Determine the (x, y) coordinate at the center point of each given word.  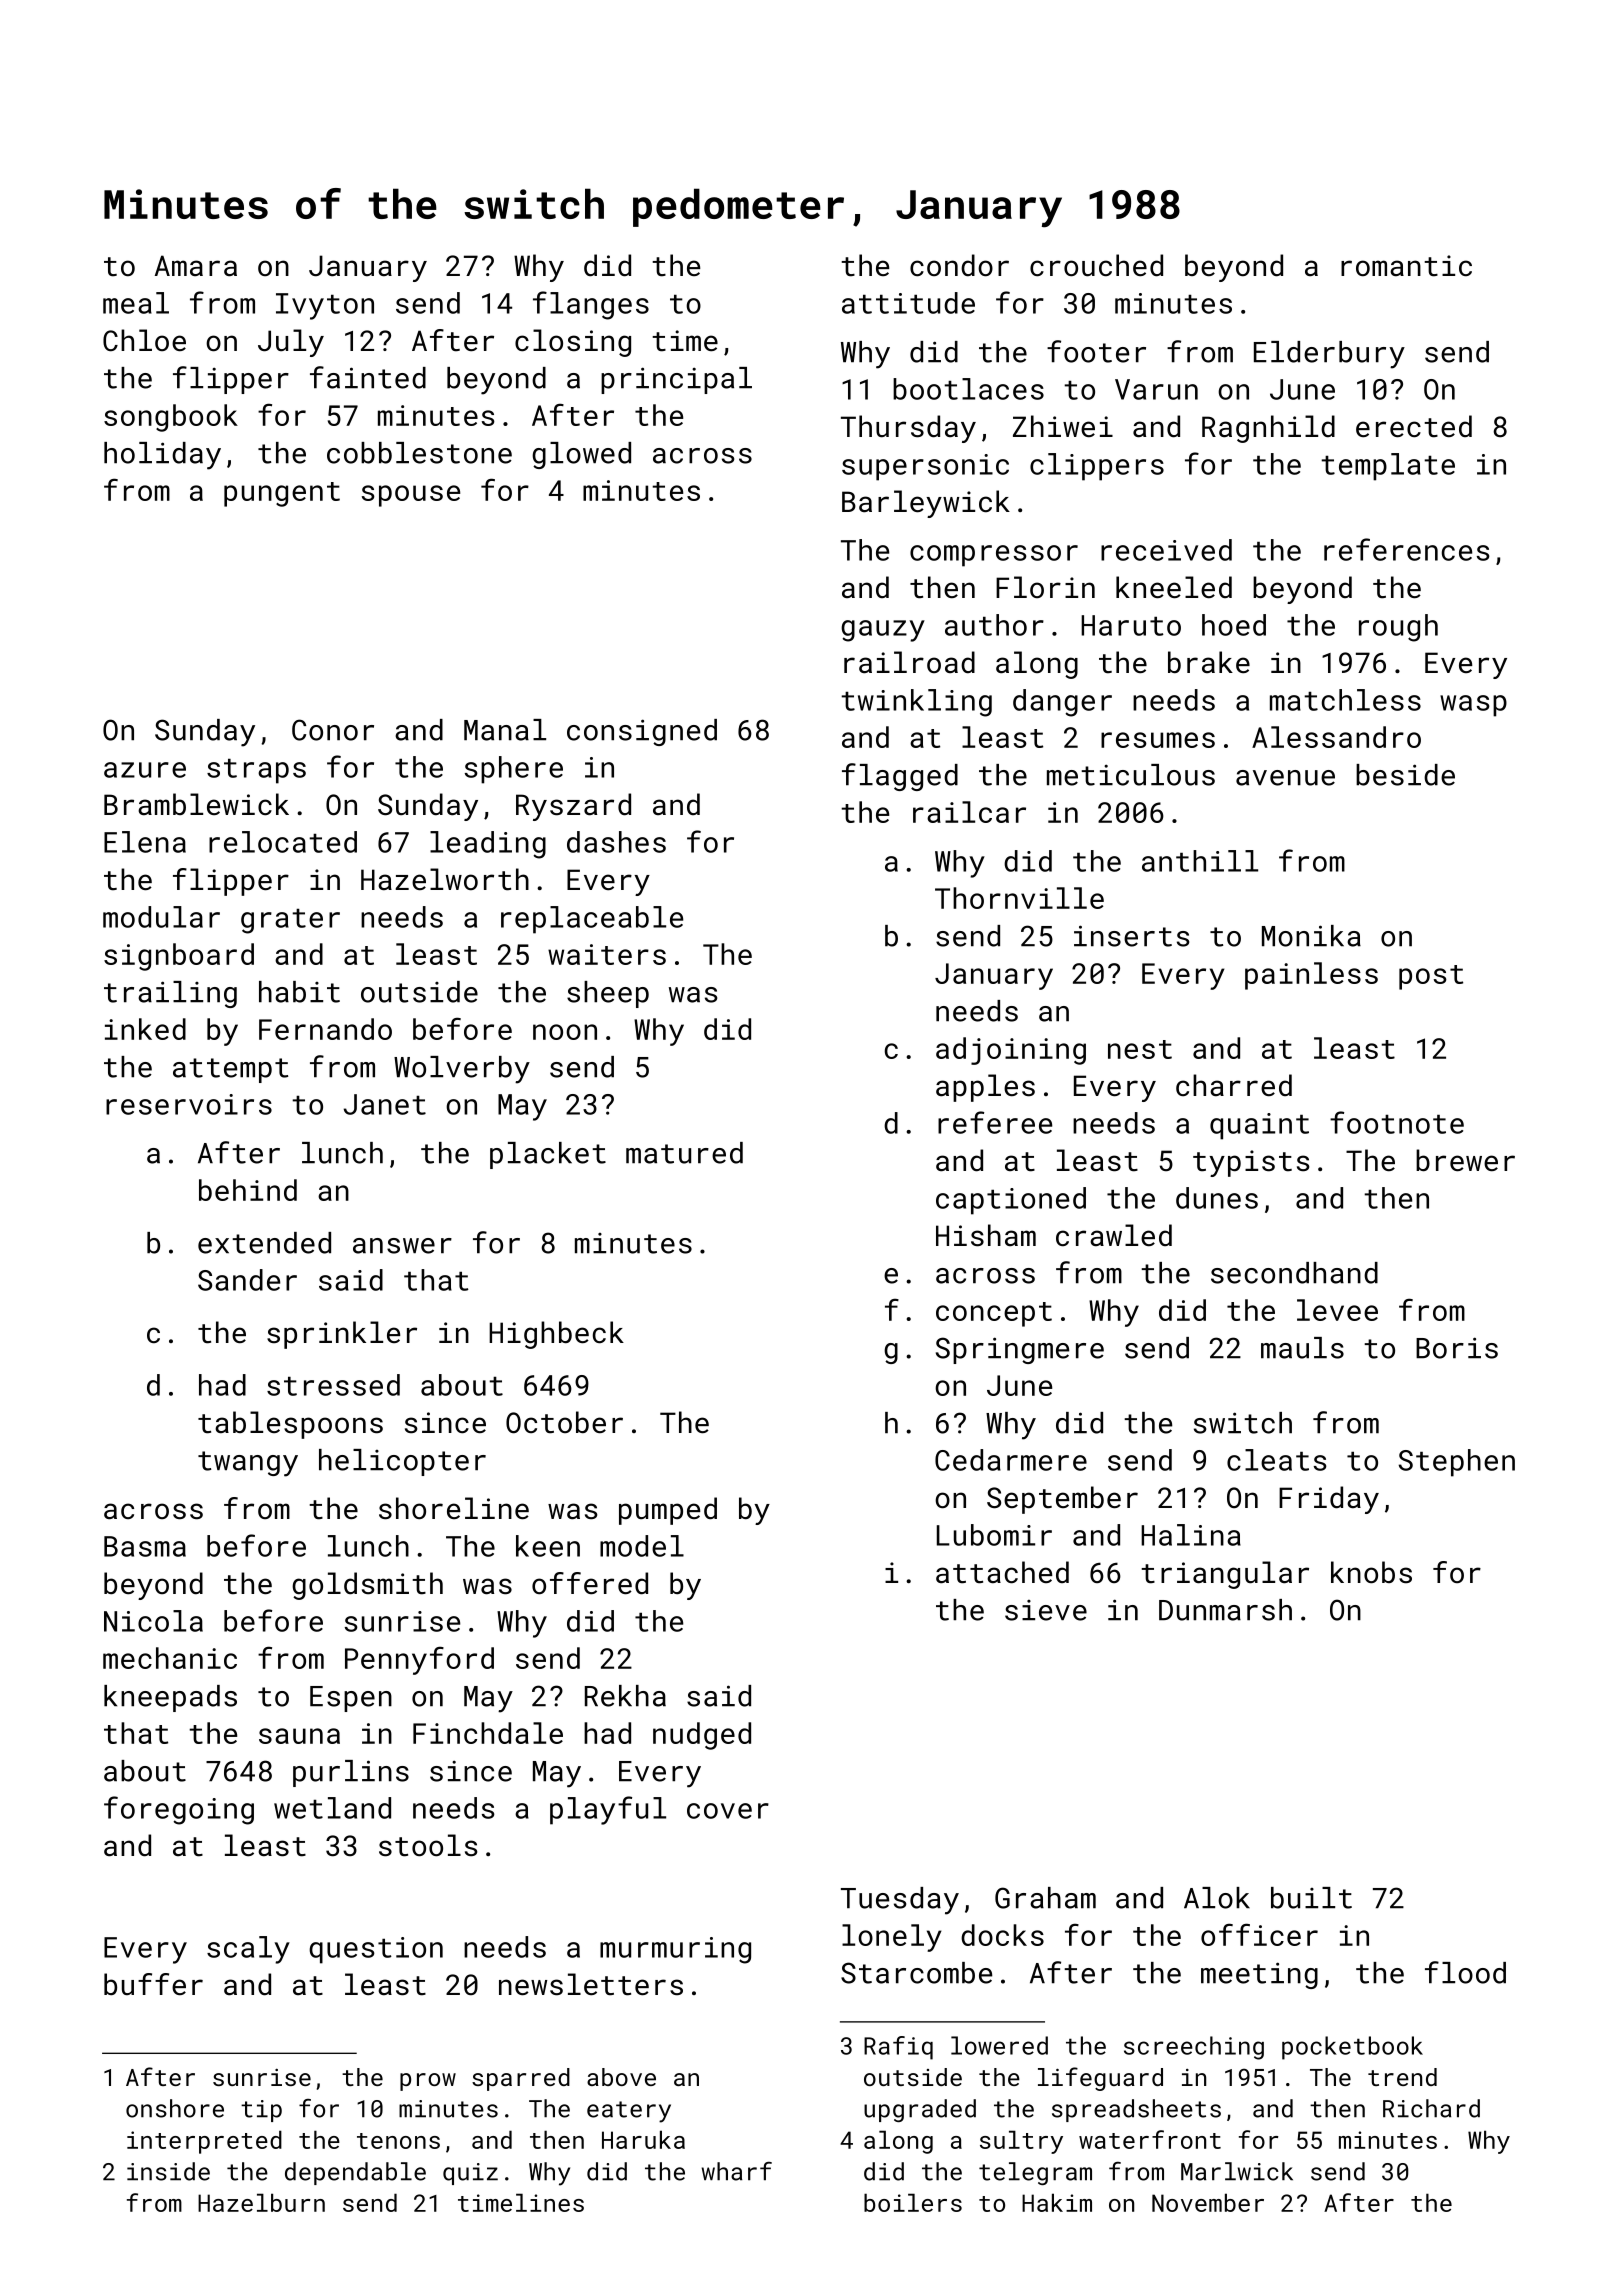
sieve (1046, 1610)
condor (959, 265)
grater (290, 921)
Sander (247, 1280)
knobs (1371, 1572)
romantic (1406, 266)
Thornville (1019, 898)
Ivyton (325, 306)
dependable (355, 2173)
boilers (913, 2202)
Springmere (1020, 1350)
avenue (1285, 778)
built (1311, 1898)
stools (428, 1845)
